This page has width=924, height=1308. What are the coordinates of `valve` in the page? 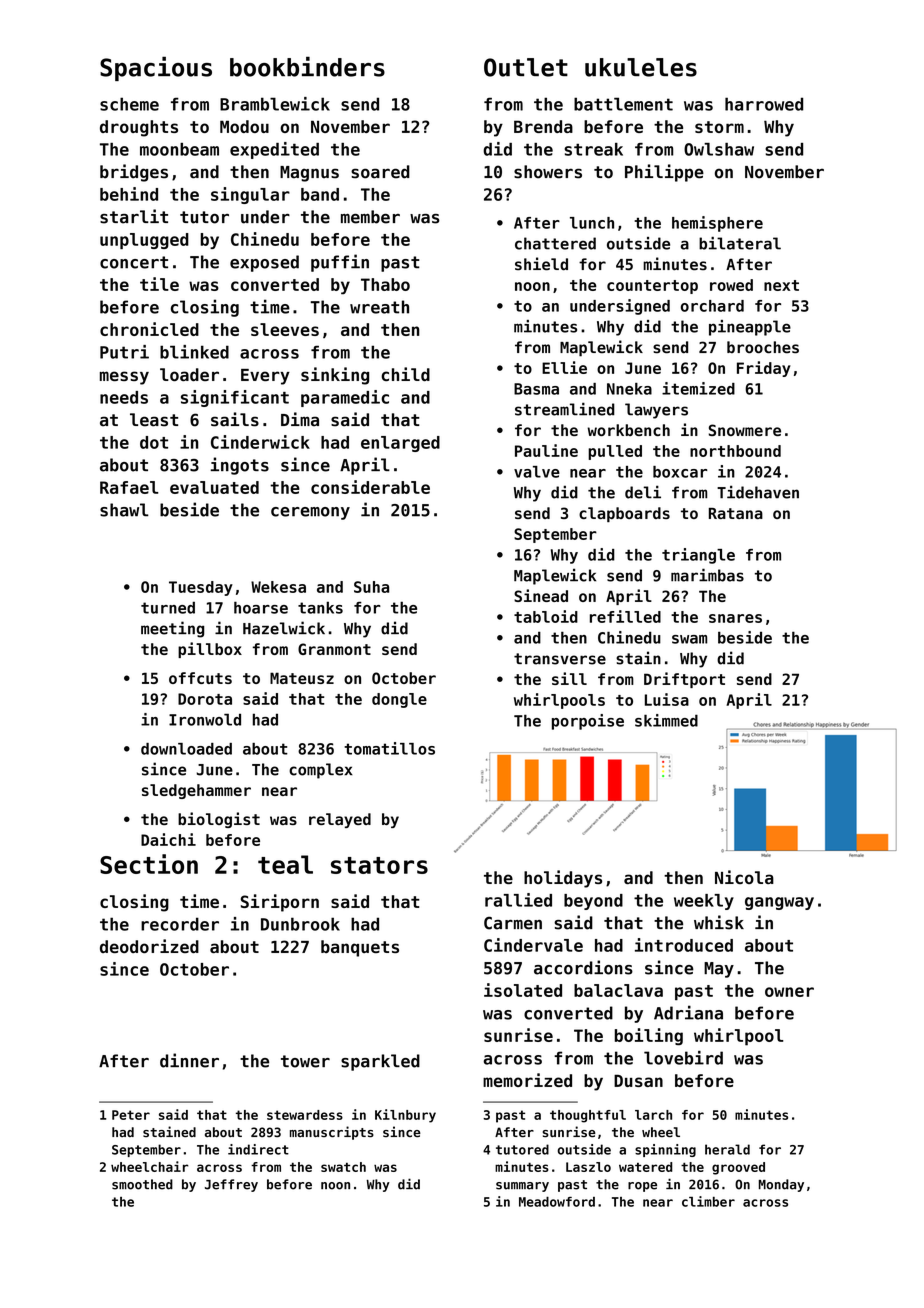 It's located at (537, 472).
